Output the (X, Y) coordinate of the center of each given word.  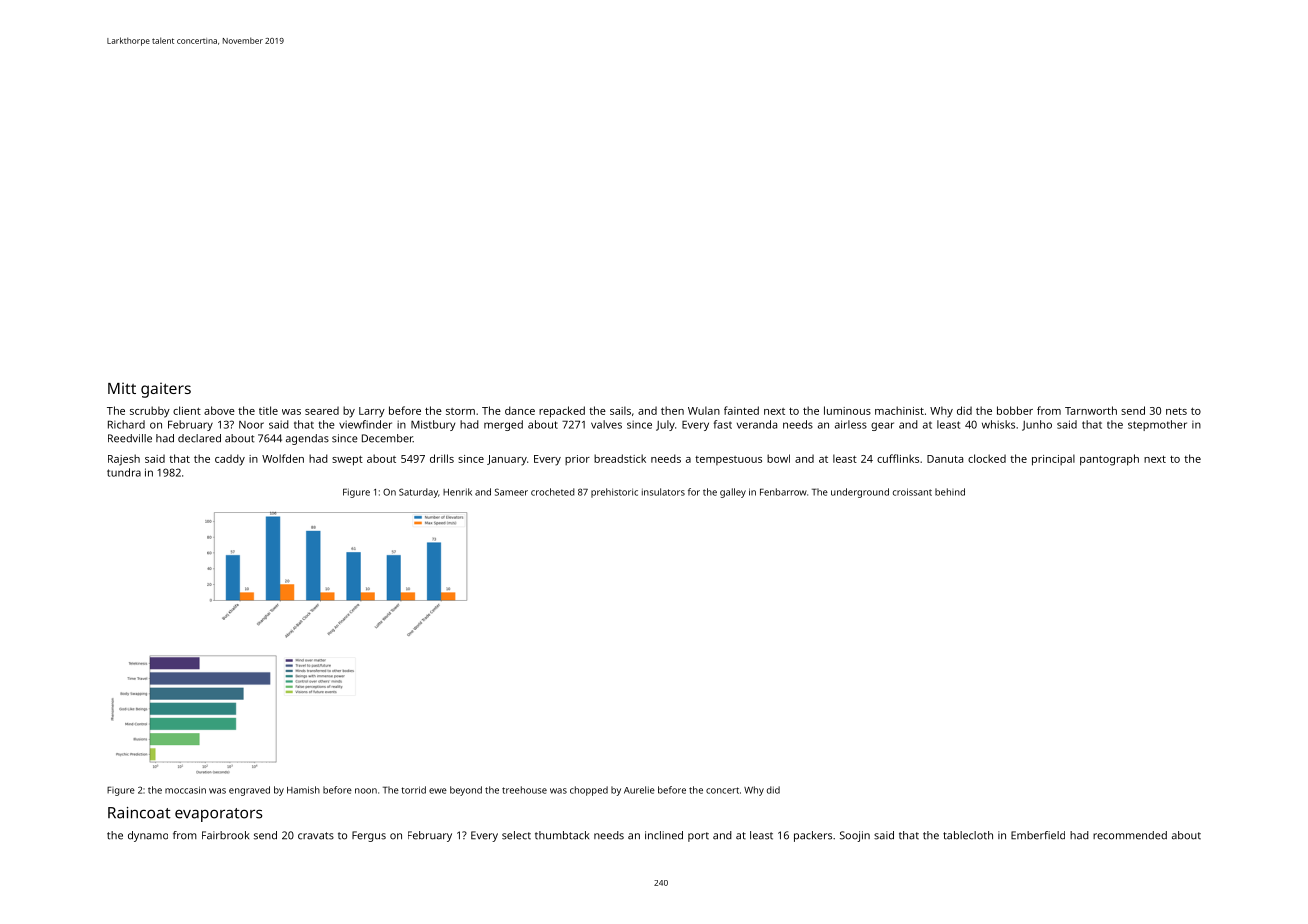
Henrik (457, 492)
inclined (664, 835)
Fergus (369, 836)
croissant (912, 492)
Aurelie (639, 790)
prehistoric (614, 493)
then (672, 410)
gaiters (166, 390)
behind (950, 492)
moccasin (185, 790)
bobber (1015, 410)
